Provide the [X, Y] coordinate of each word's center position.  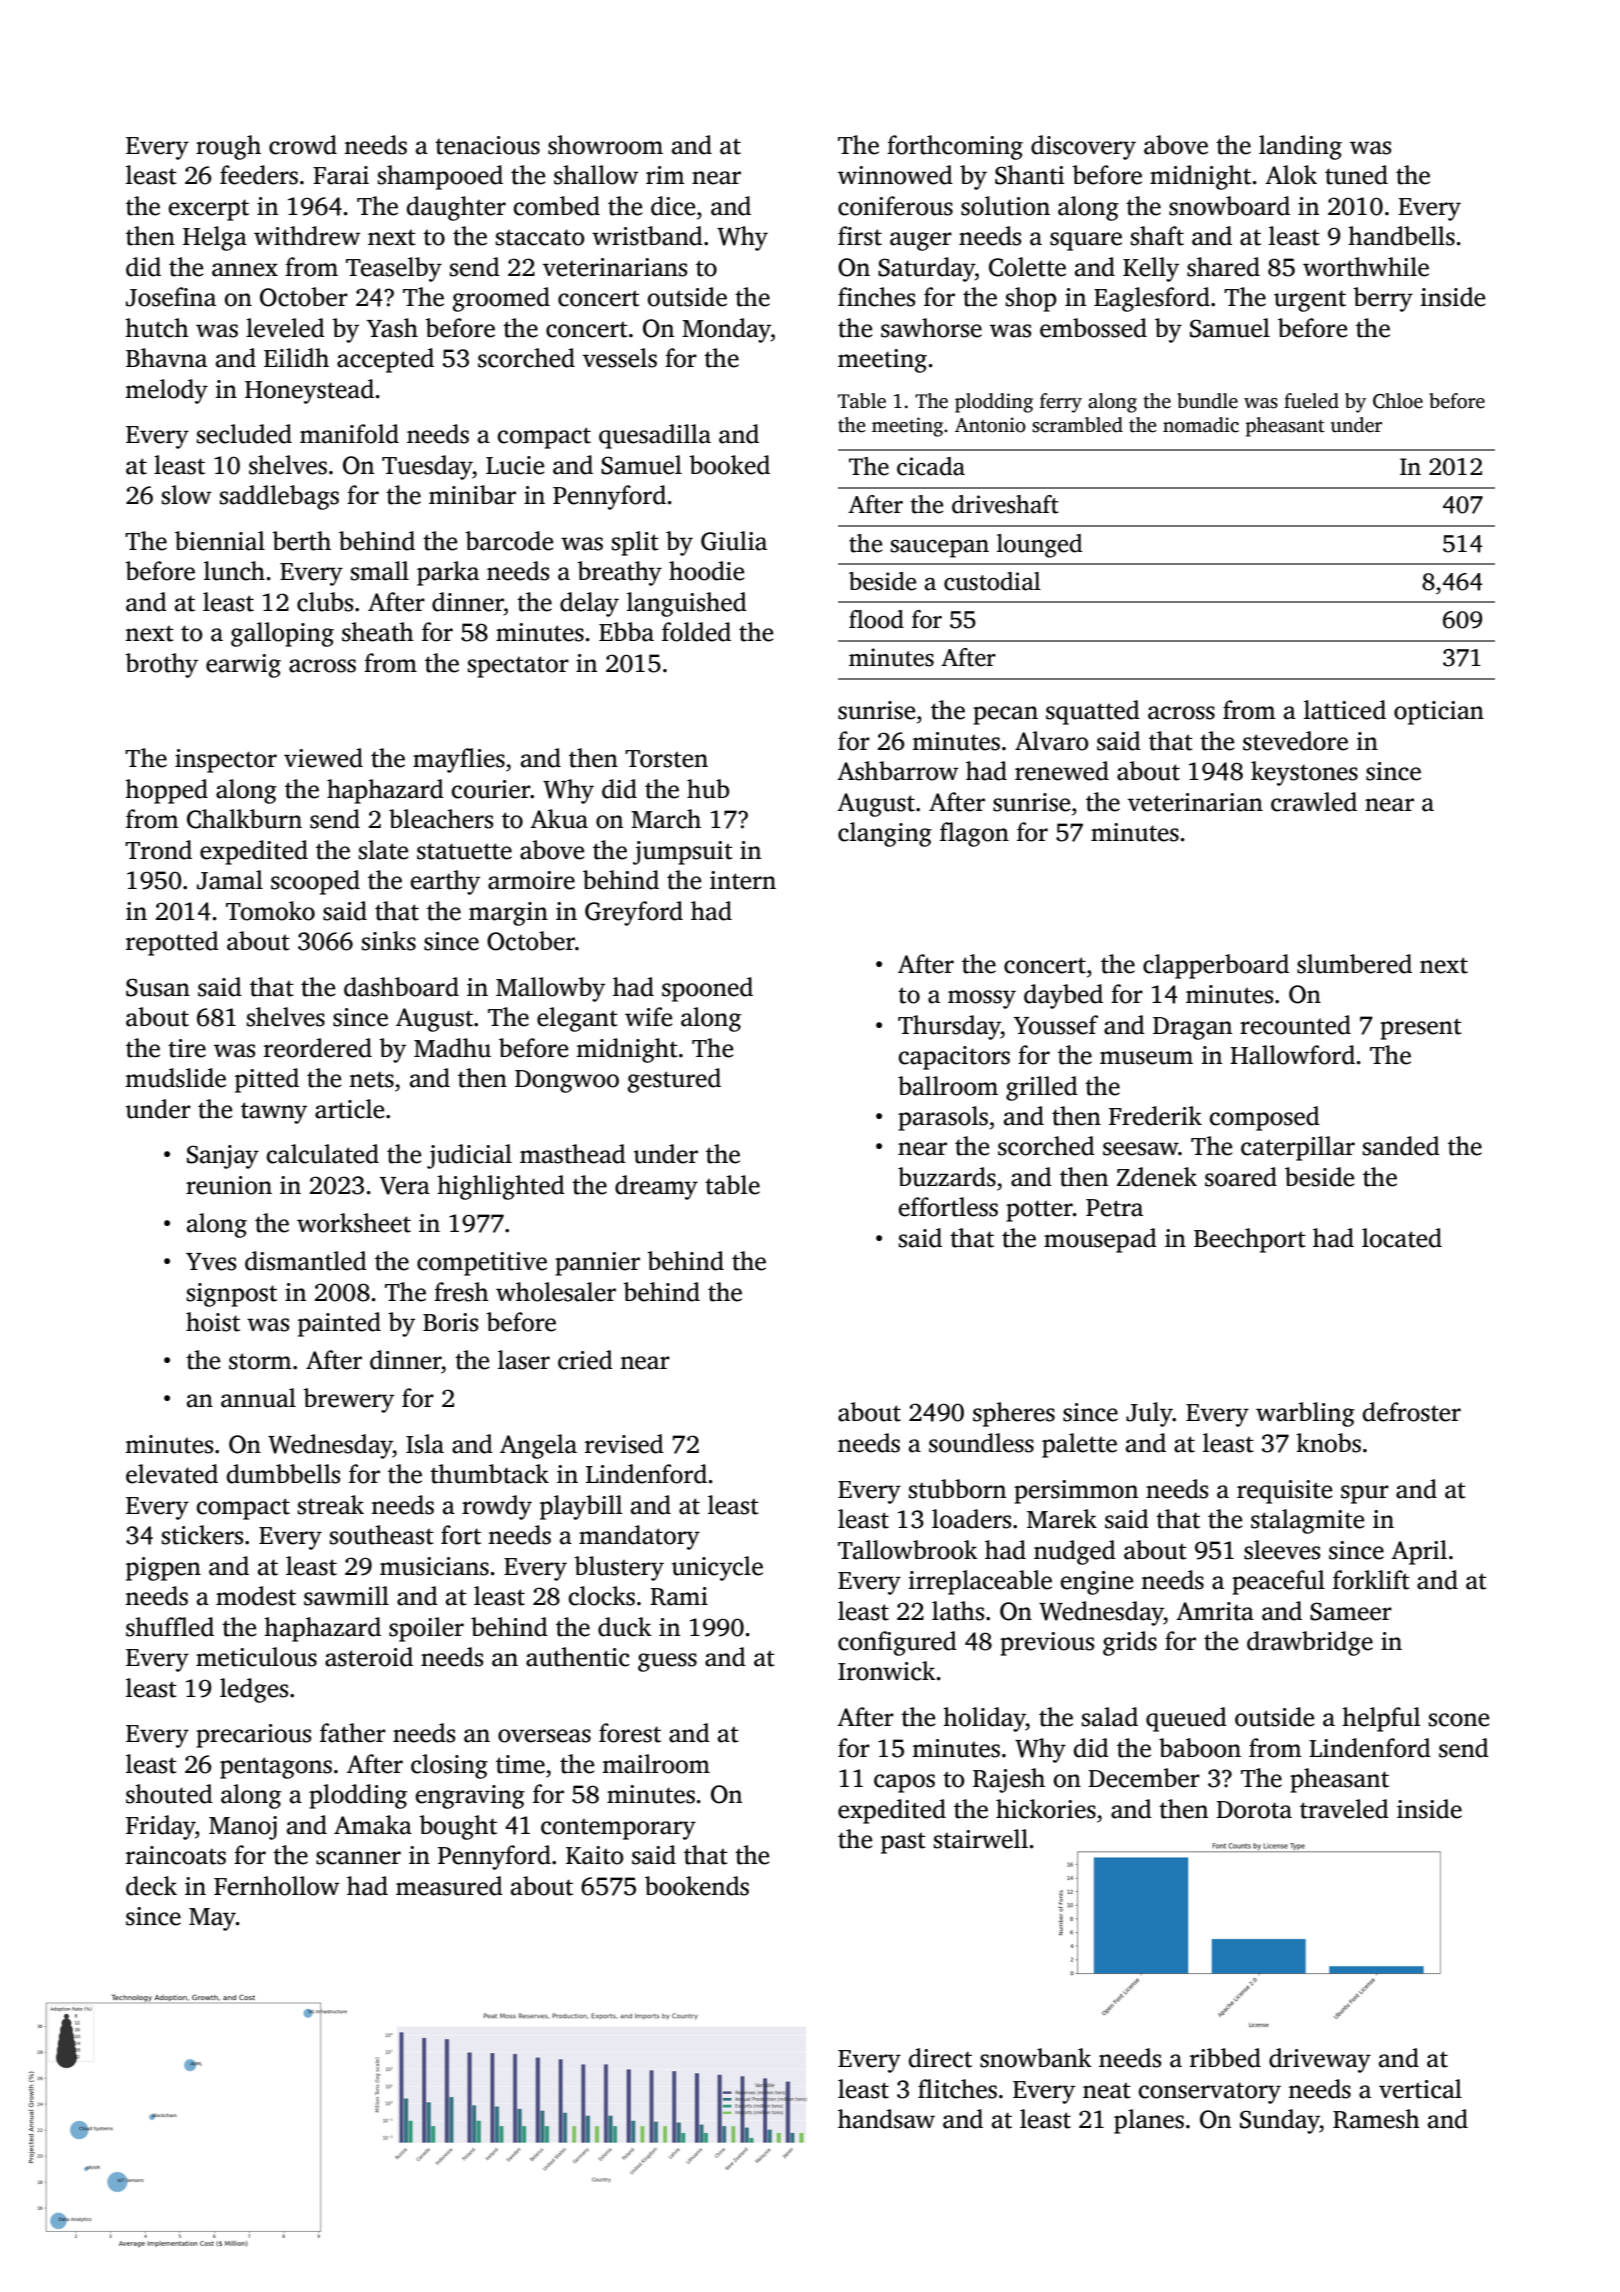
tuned [1356, 175]
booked [729, 465]
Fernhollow [276, 1886]
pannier [597, 1264]
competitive [482, 1264]
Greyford [634, 913]
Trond [158, 850]
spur [1365, 1494]
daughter [456, 208]
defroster [1412, 1412]
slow [186, 495]
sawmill [346, 1596]
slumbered [1354, 964]
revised [624, 1444]
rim [665, 175]
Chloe [1398, 401]
